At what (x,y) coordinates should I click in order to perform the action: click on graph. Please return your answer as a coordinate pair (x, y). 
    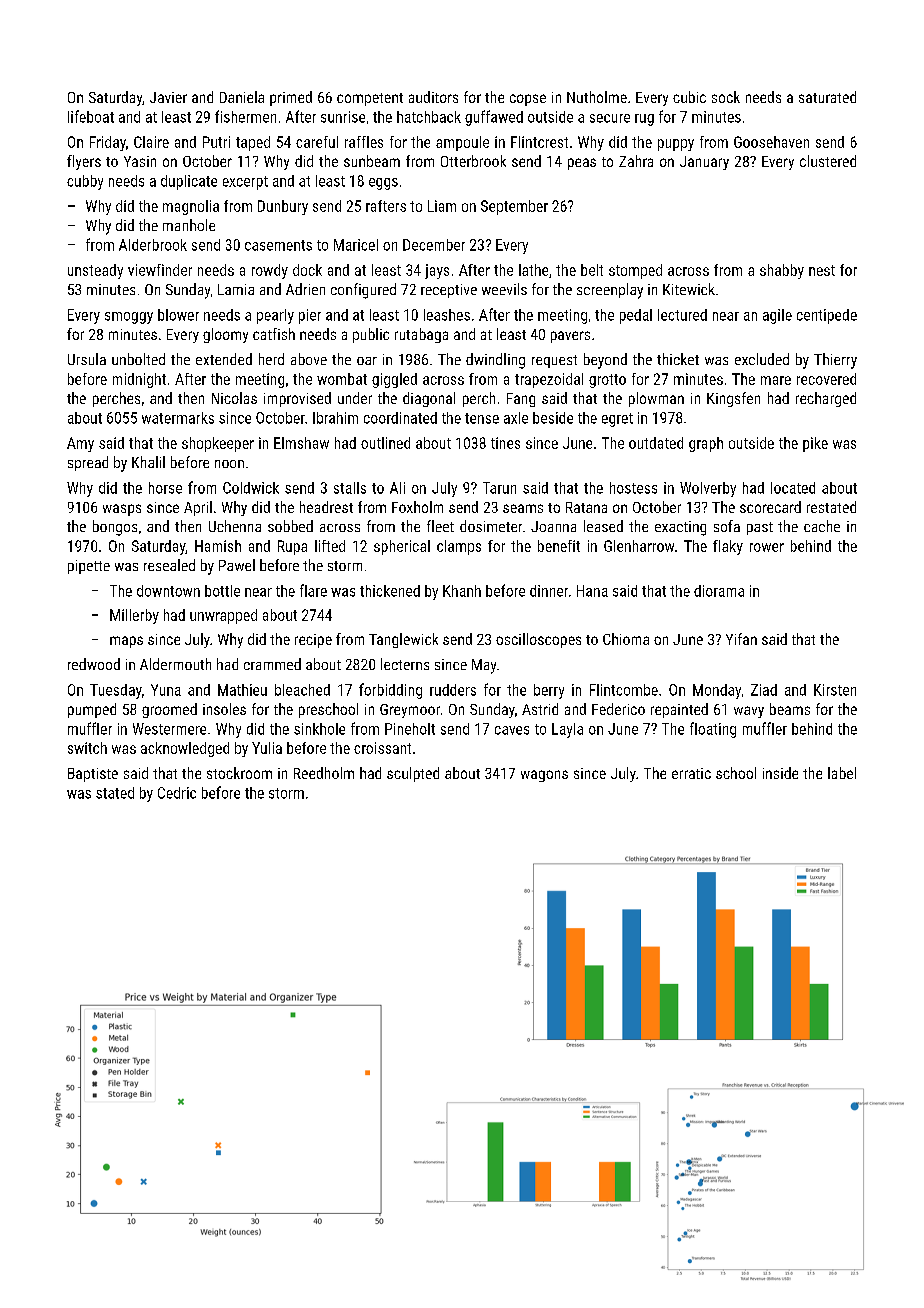
    Looking at the image, I should click on (706, 444).
